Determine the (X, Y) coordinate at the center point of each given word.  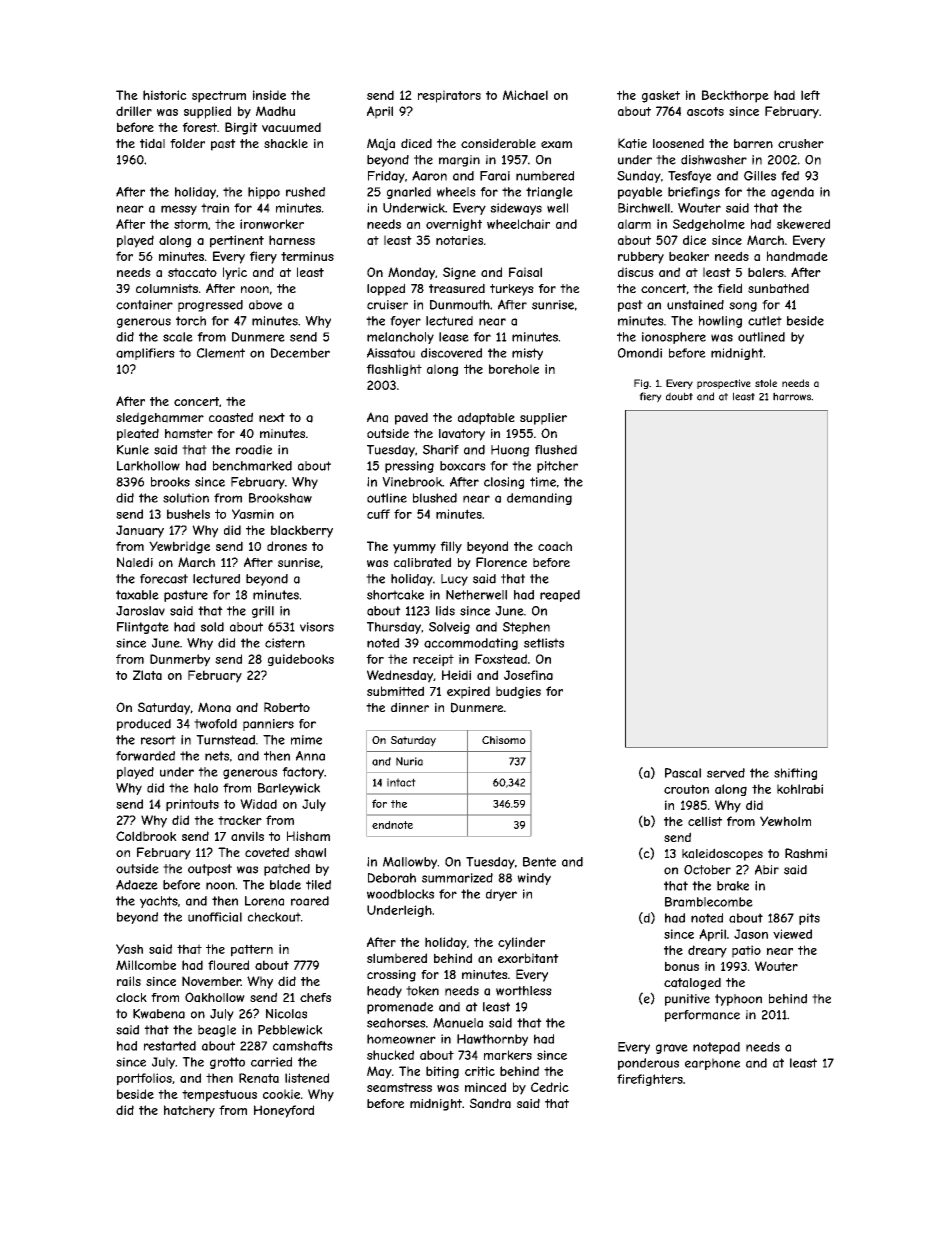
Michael (525, 95)
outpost (210, 870)
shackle (286, 144)
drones (287, 546)
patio (746, 951)
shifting (795, 774)
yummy (414, 549)
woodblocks (400, 894)
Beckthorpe (735, 96)
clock (131, 997)
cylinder (521, 943)
